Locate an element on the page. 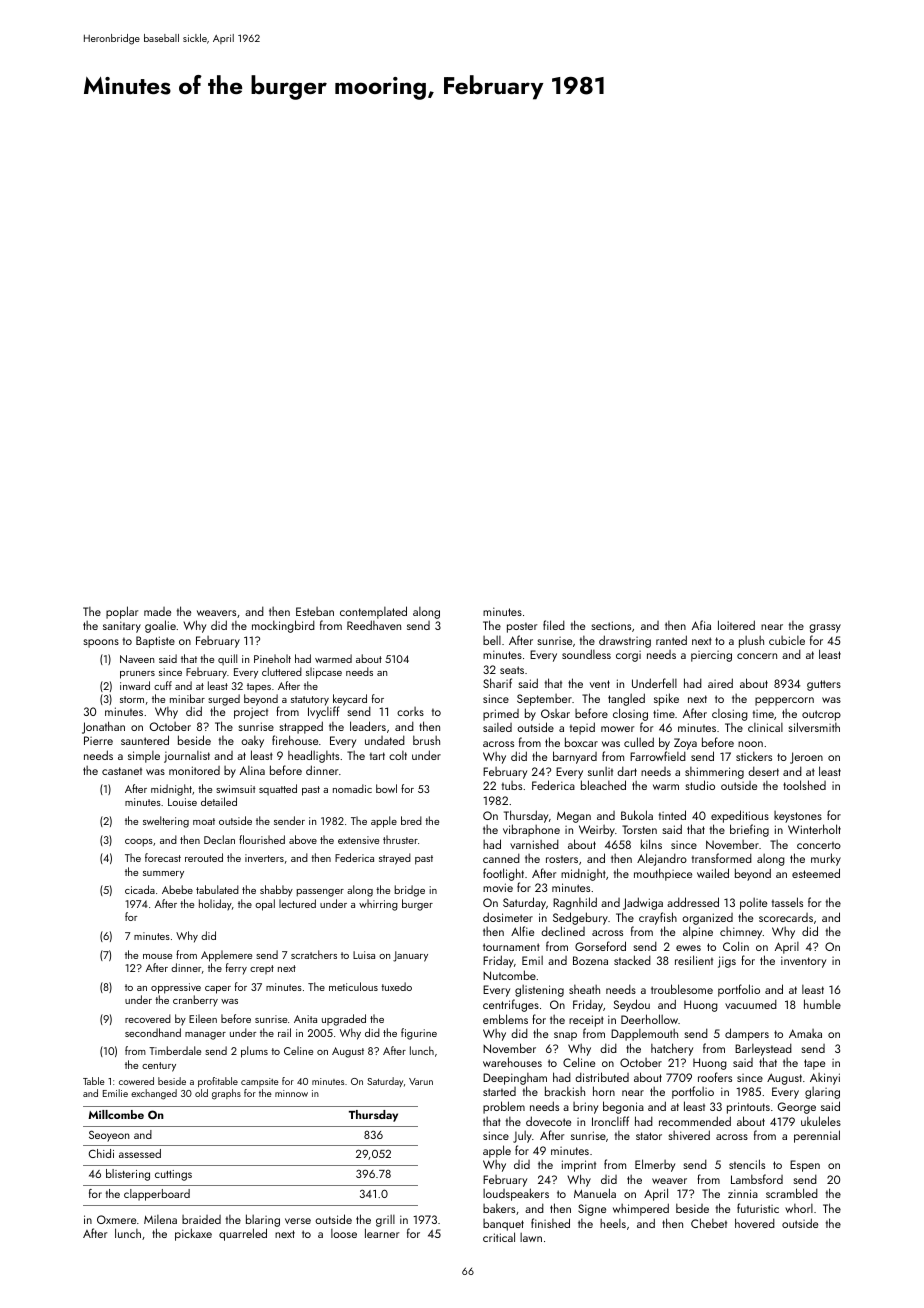 Image resolution: width=924 pixels, height=1308 pixels. pickaxe is located at coordinates (193, 1234).
